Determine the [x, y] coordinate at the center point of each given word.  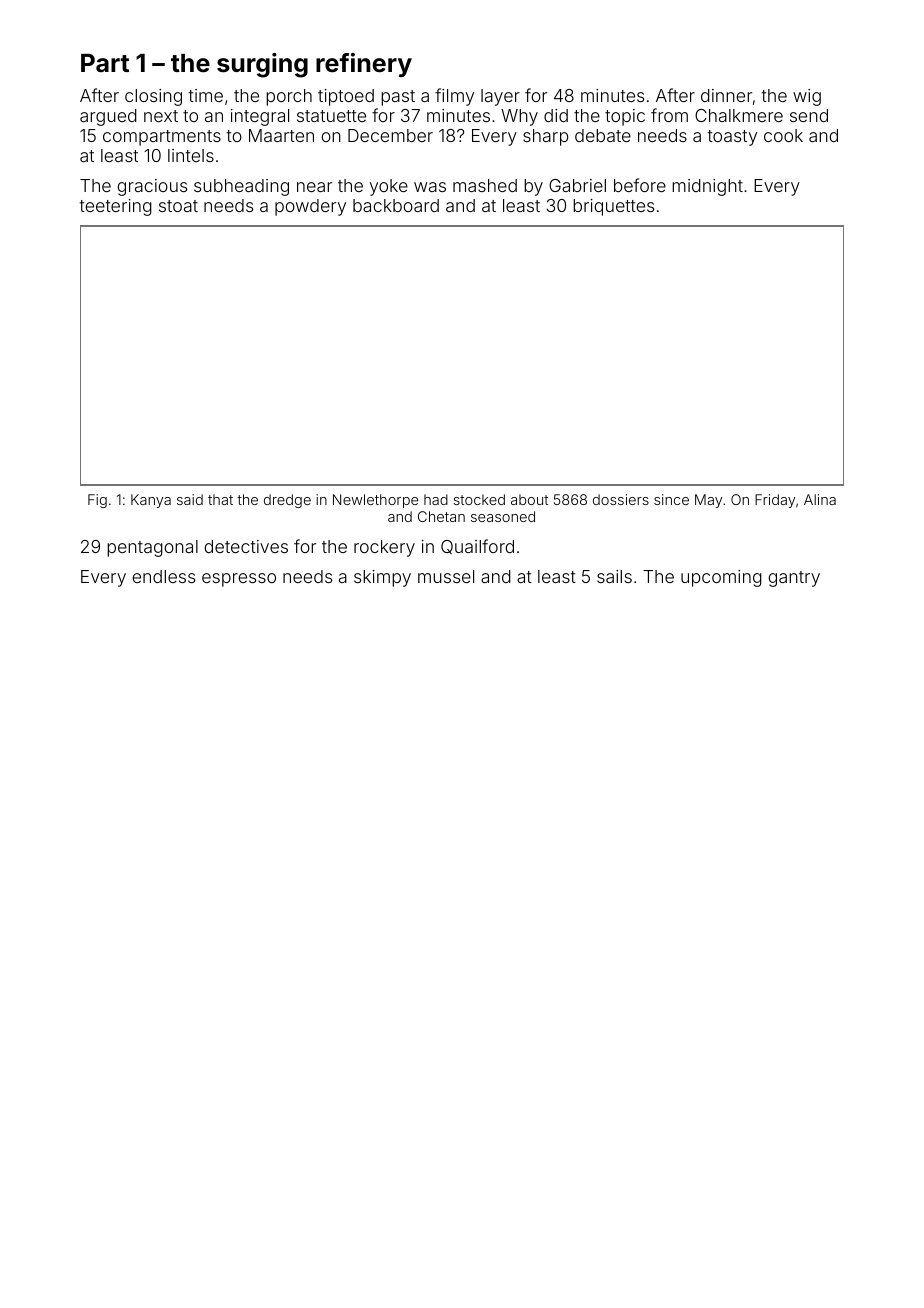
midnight [707, 187]
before [640, 185]
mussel [446, 576]
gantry [794, 579]
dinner [726, 95]
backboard [396, 205]
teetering [115, 207]
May [708, 501]
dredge [287, 501]
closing [153, 97]
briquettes [613, 207]
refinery [364, 65]
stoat [178, 206]
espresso [239, 580]
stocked [479, 499]
